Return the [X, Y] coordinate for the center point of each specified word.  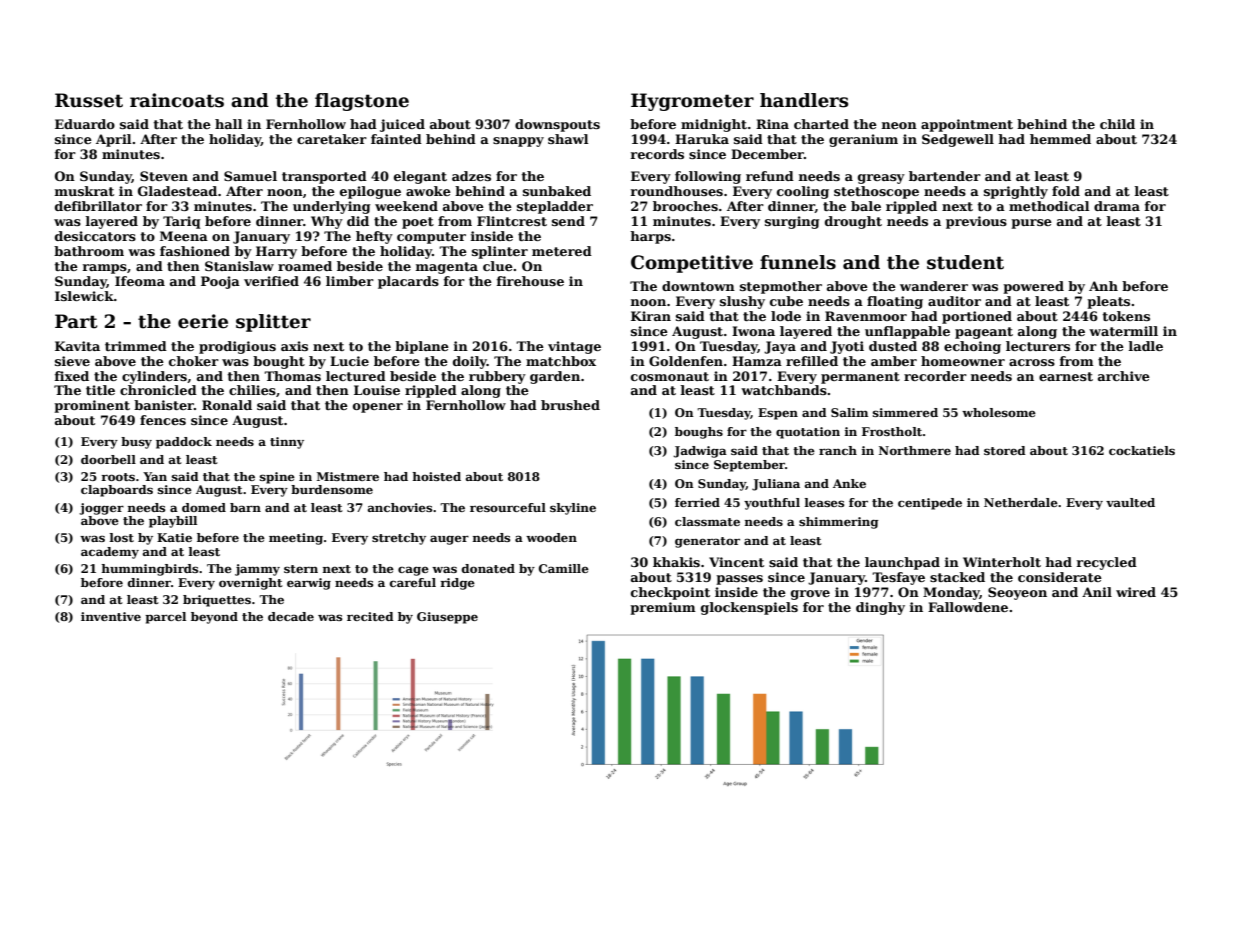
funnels [798, 262]
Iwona [753, 331]
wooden [551, 537]
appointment [967, 125]
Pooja [220, 282]
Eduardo [85, 124]
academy [110, 553]
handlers [804, 100]
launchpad [902, 563]
